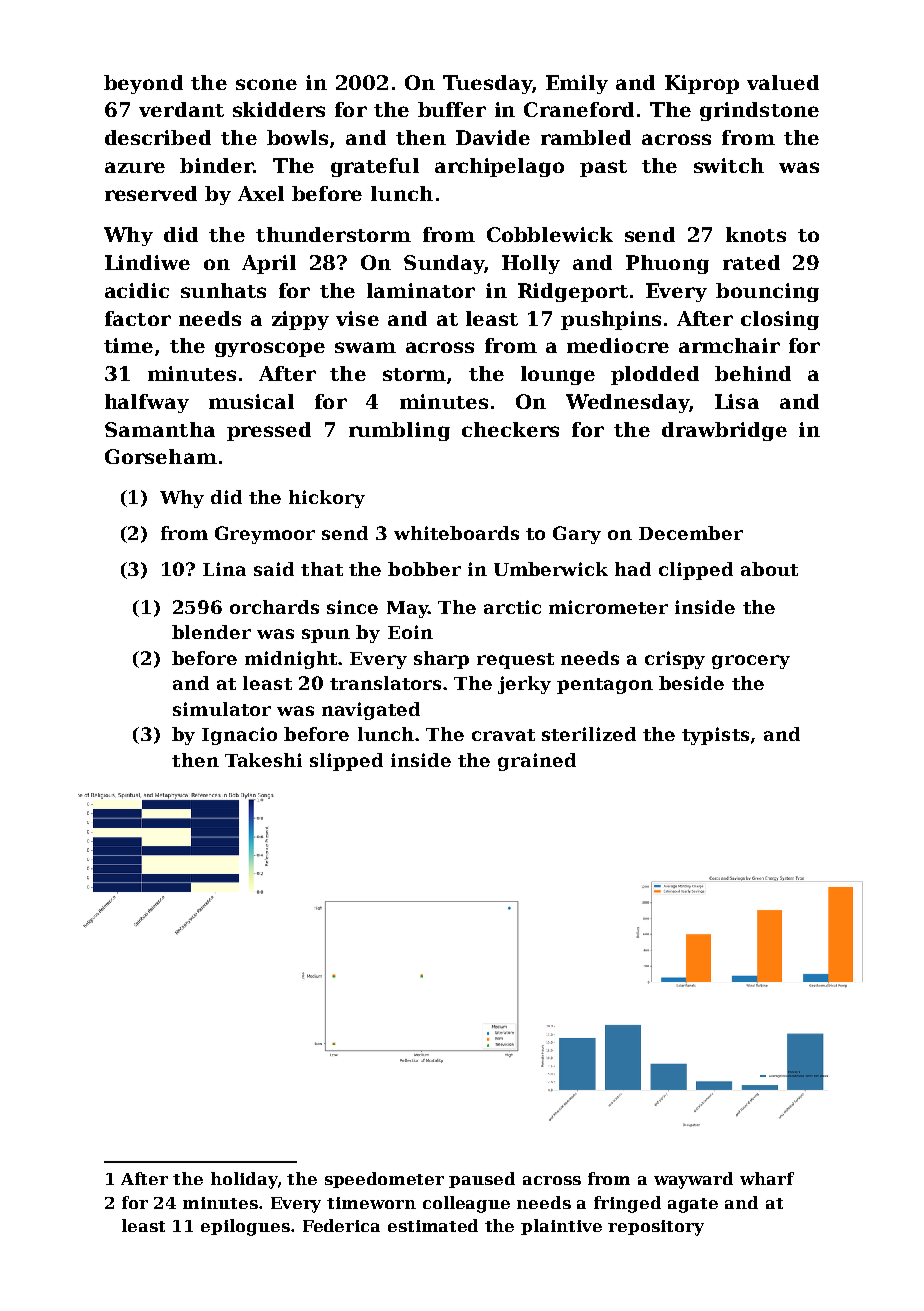  Describe the element at coordinates (715, 736) in the screenshot. I see `typists` at that location.
